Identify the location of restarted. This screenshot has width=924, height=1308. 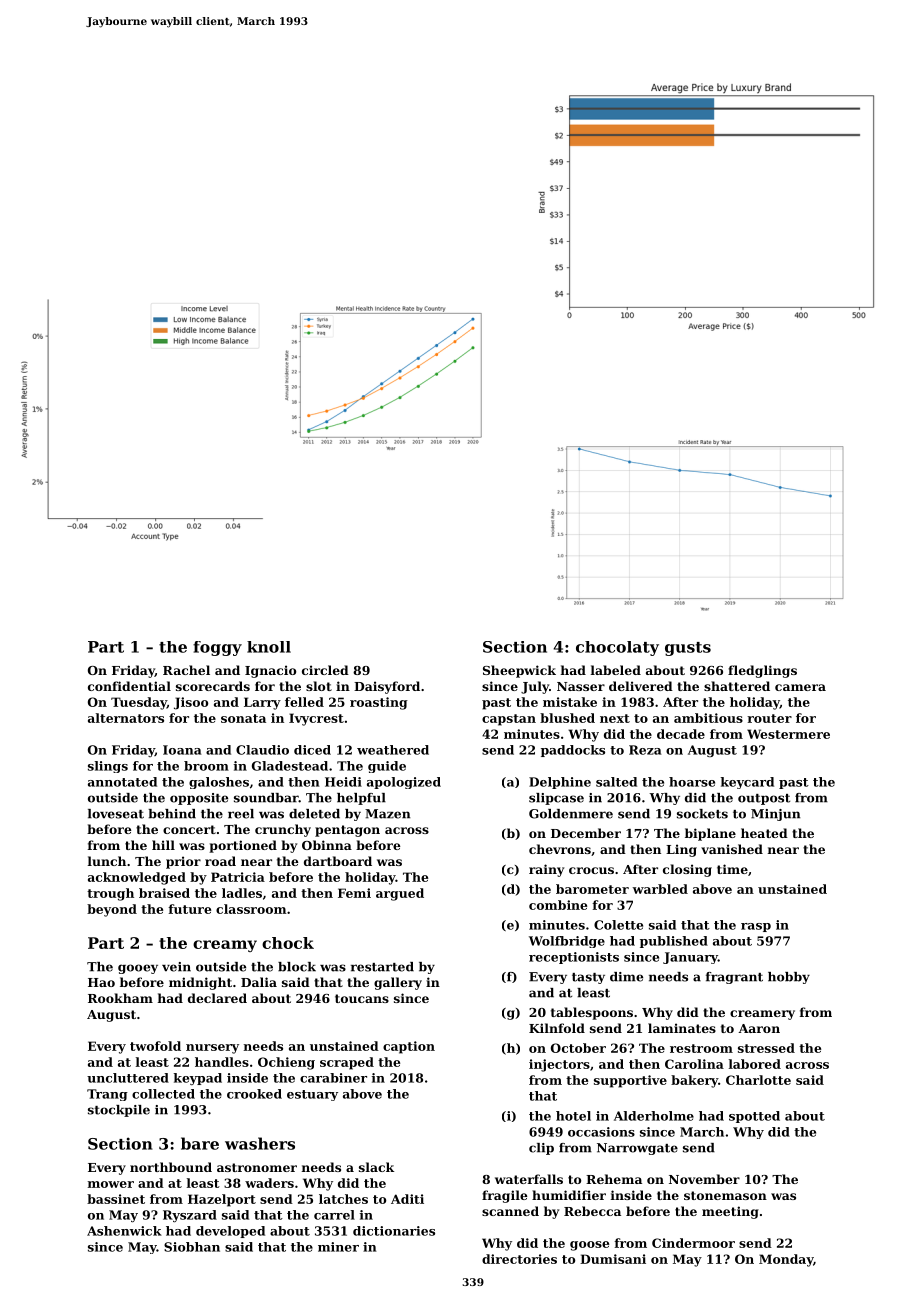
(382, 967).
